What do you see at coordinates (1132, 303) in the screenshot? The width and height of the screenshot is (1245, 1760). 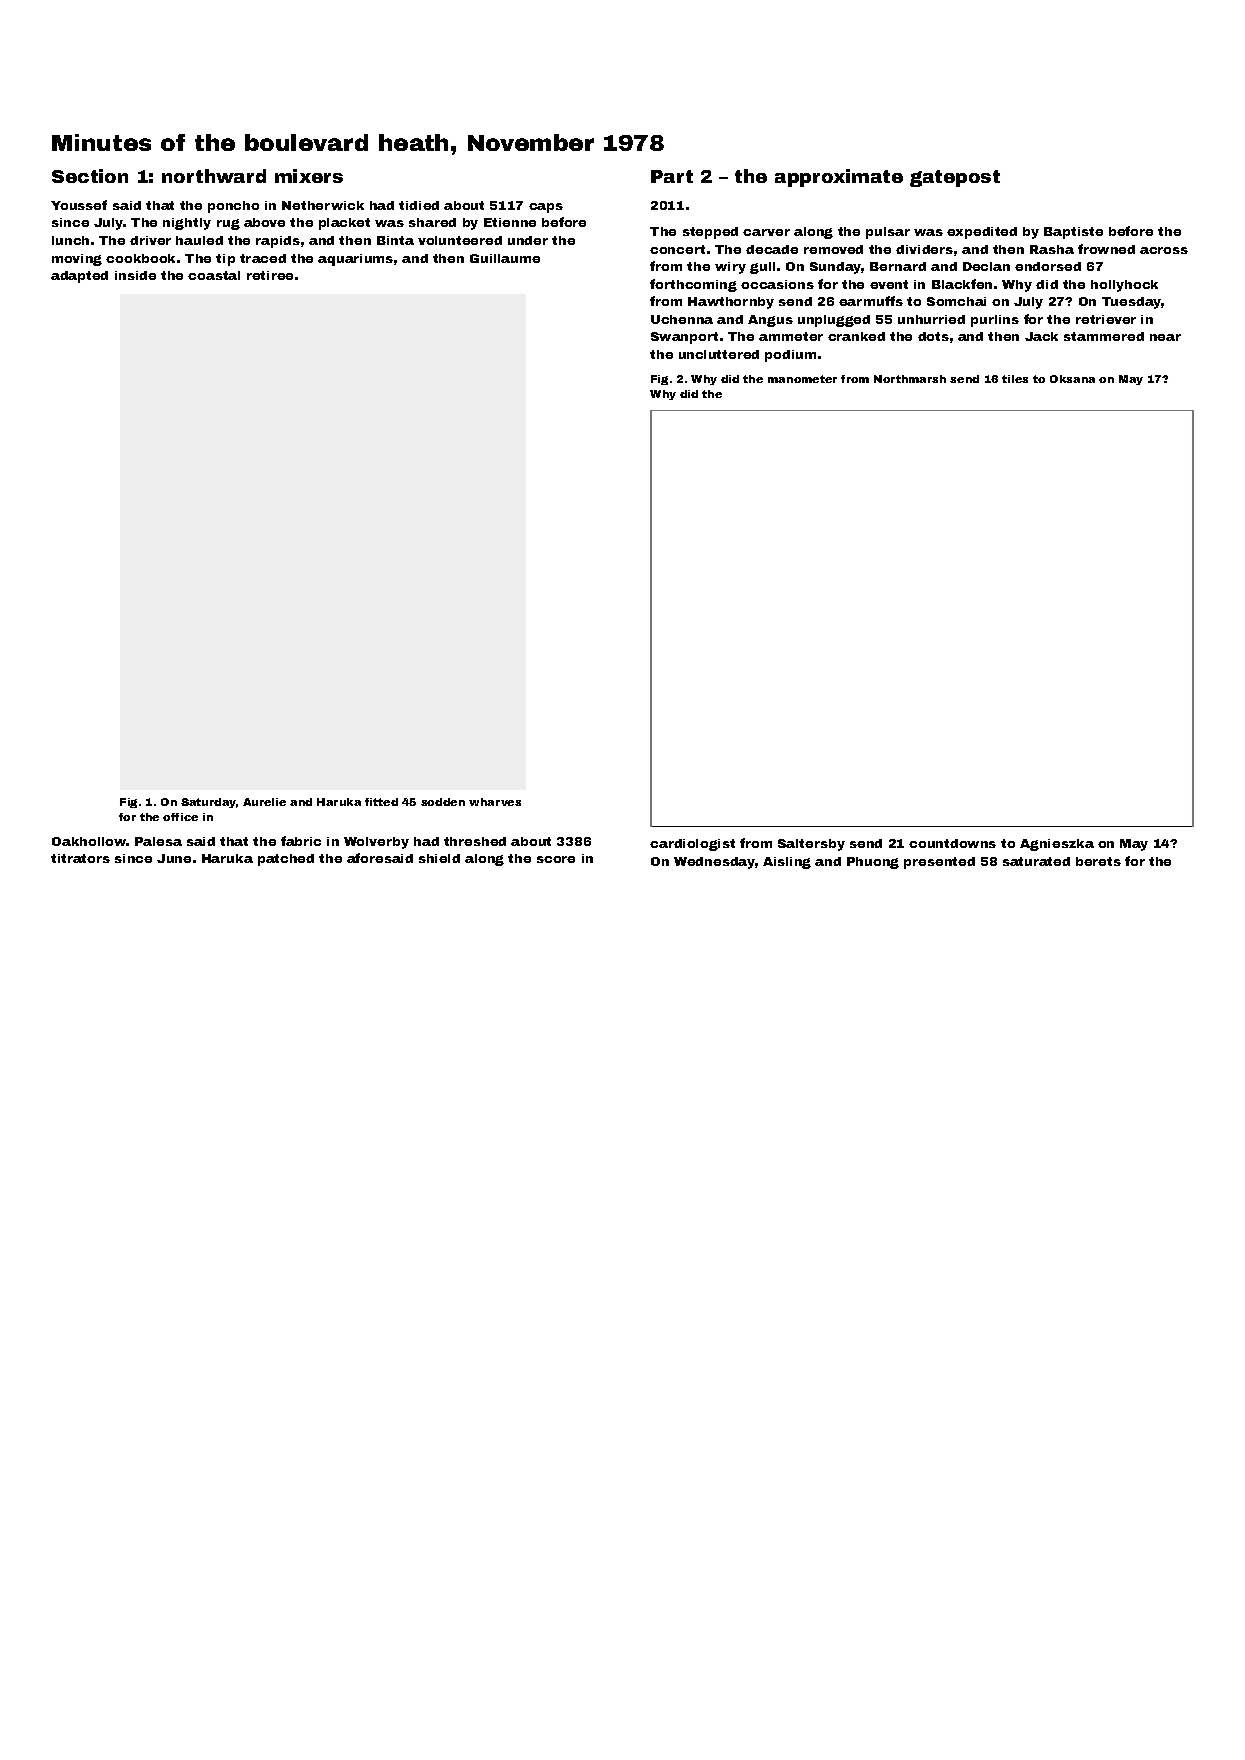 I see `Tuesday` at bounding box center [1132, 303].
